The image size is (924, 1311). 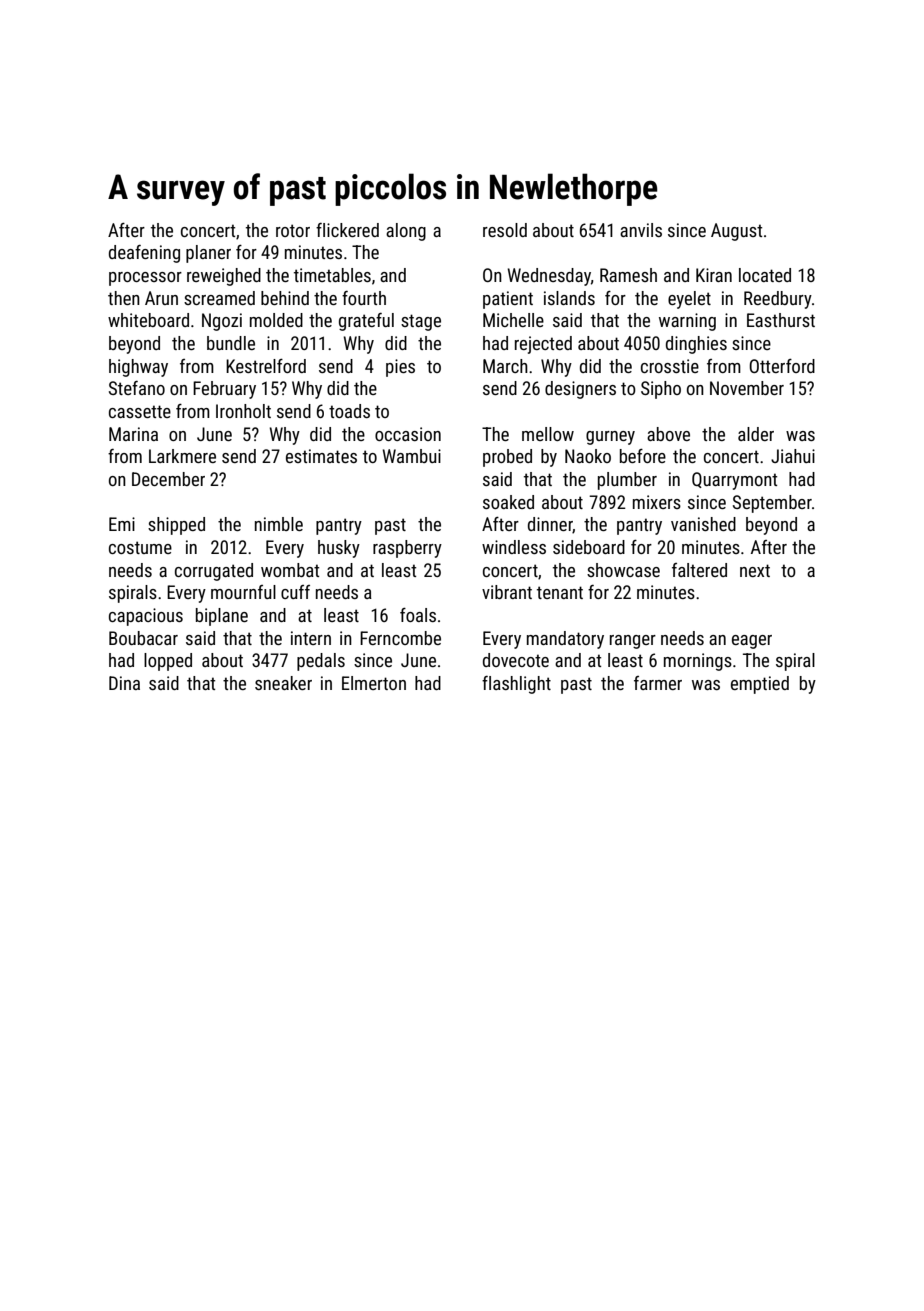 What do you see at coordinates (400, 368) in the document?
I see `pies` at bounding box center [400, 368].
